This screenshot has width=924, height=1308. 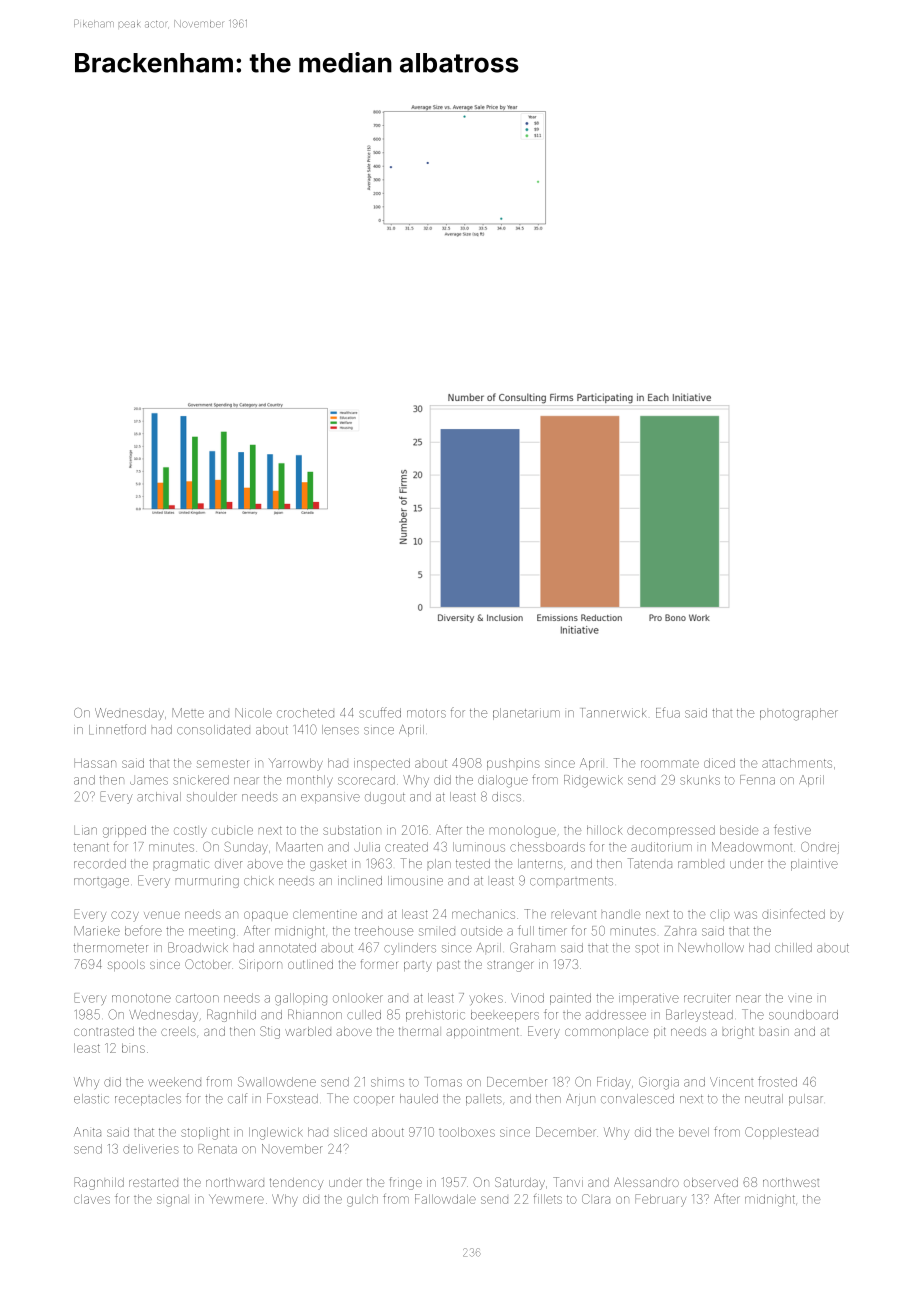 What do you see at coordinates (614, 713) in the screenshot?
I see `Tannerwick` at bounding box center [614, 713].
